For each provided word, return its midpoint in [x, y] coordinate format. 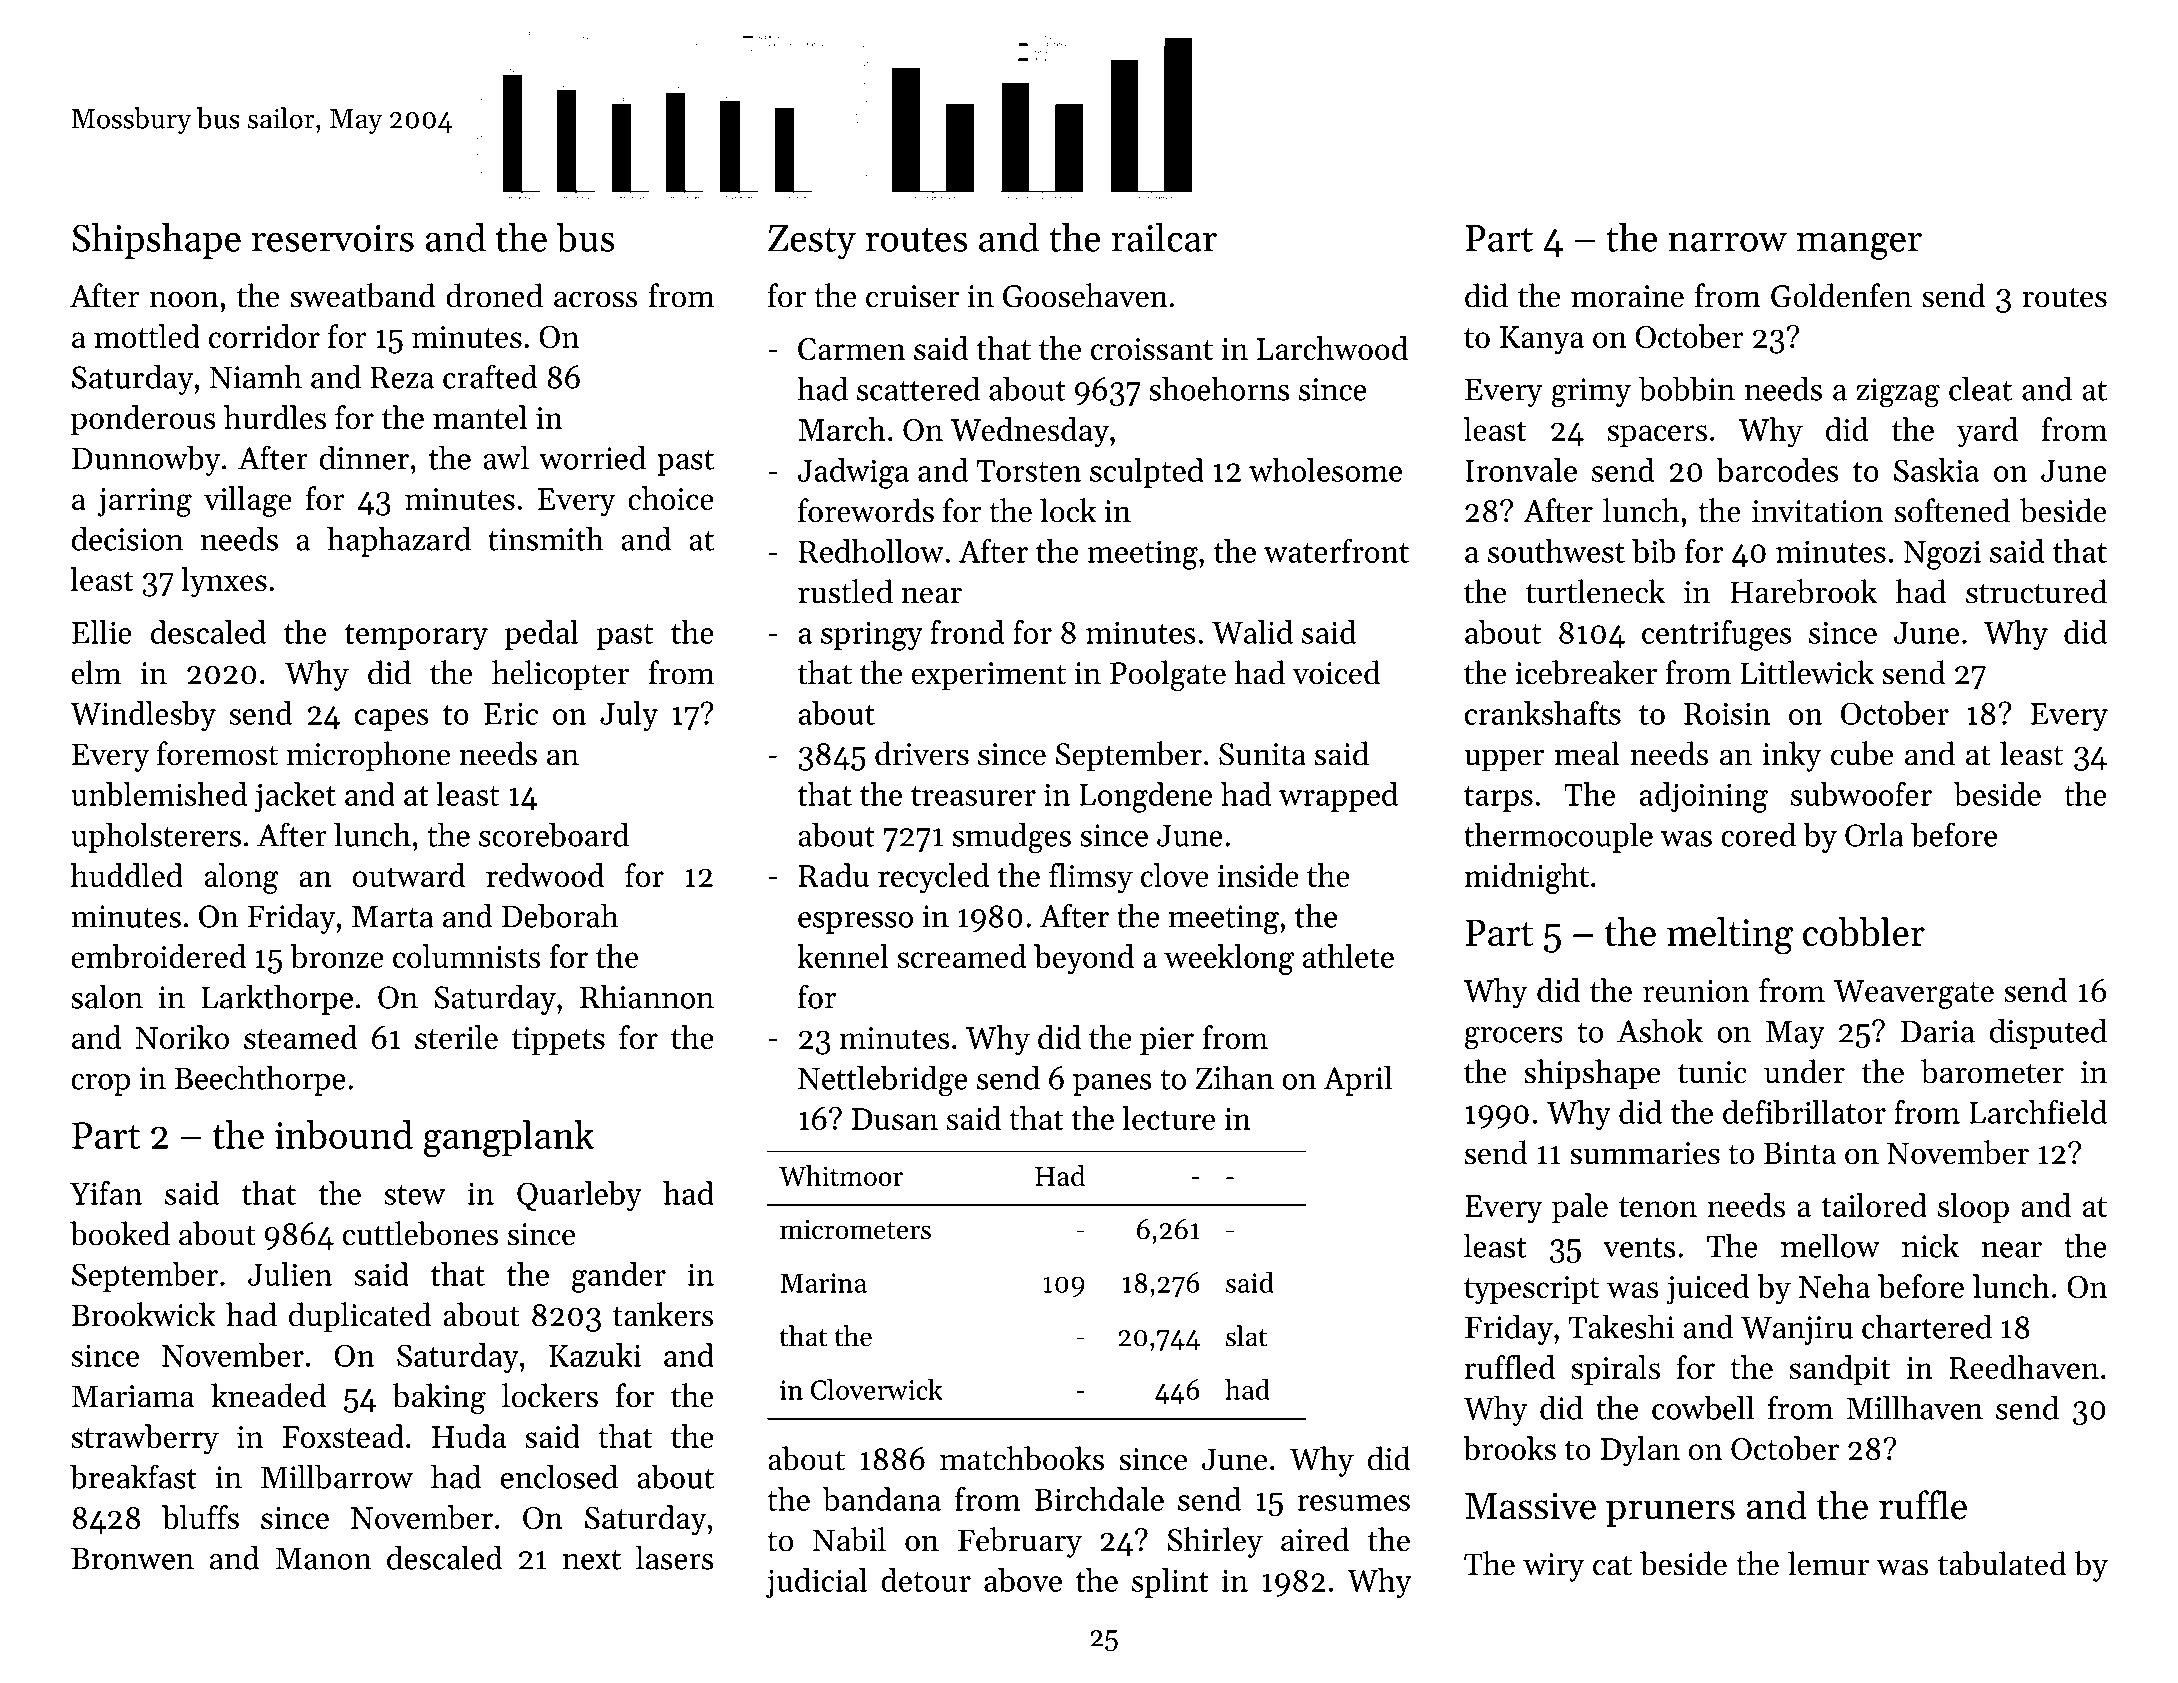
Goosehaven [1085, 295]
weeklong [1229, 959]
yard [1987, 432]
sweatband [363, 295]
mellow [1830, 1245]
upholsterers [156, 837]
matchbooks [1022, 1458]
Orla [1874, 834]
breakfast [133, 1476]
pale [1580, 1208]
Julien [290, 1274]
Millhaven [1915, 1407]
